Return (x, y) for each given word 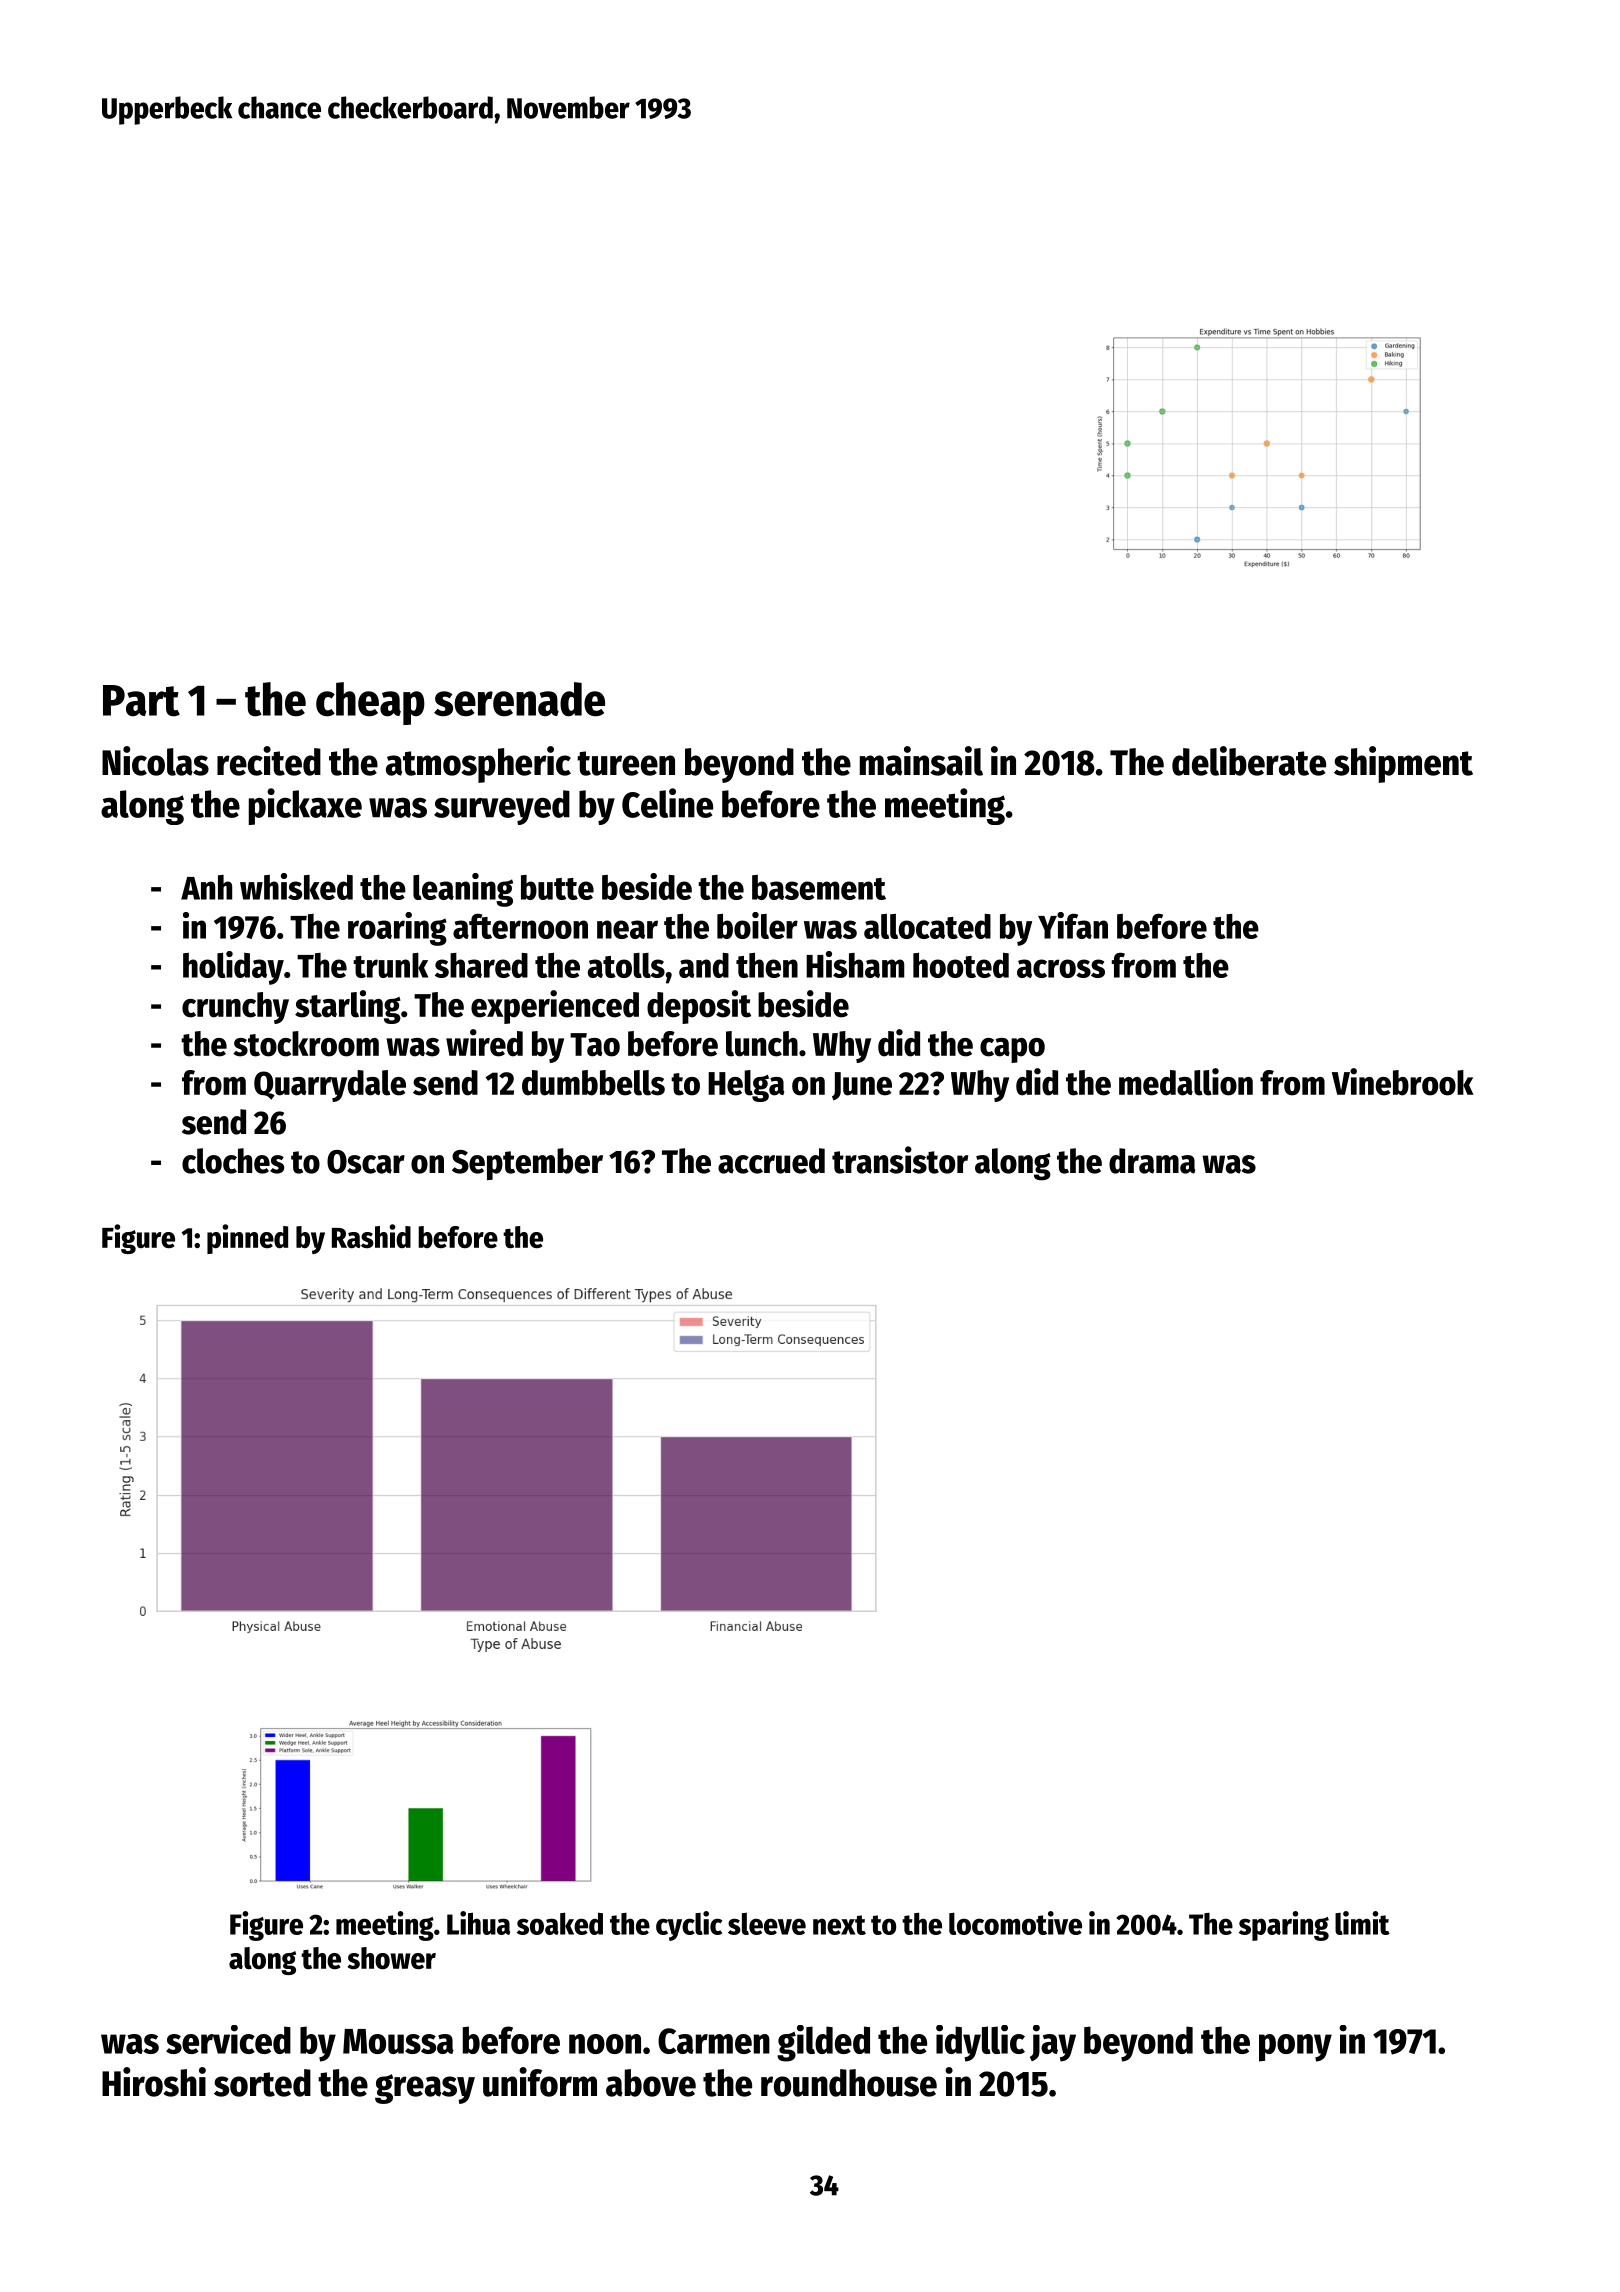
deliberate (1249, 761)
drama (1152, 1161)
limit (1362, 1923)
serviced (228, 2039)
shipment (1403, 764)
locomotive (1015, 1923)
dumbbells (593, 1083)
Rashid (371, 1236)
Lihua (478, 1923)
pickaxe (305, 806)
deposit (699, 1007)
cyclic (689, 1926)
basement (819, 887)
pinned (247, 1239)
